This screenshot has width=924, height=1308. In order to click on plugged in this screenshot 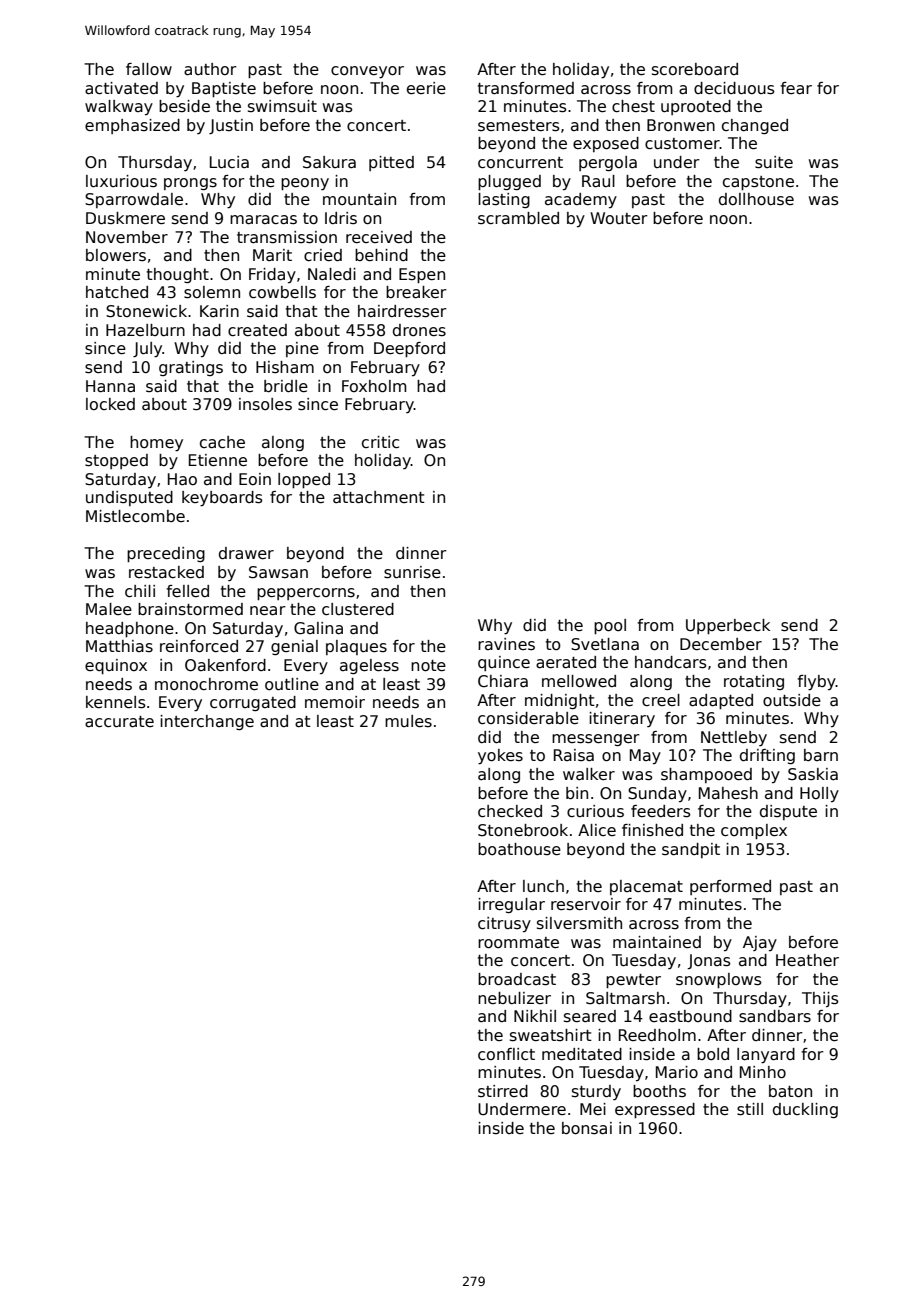, I will do `click(509, 182)`.
